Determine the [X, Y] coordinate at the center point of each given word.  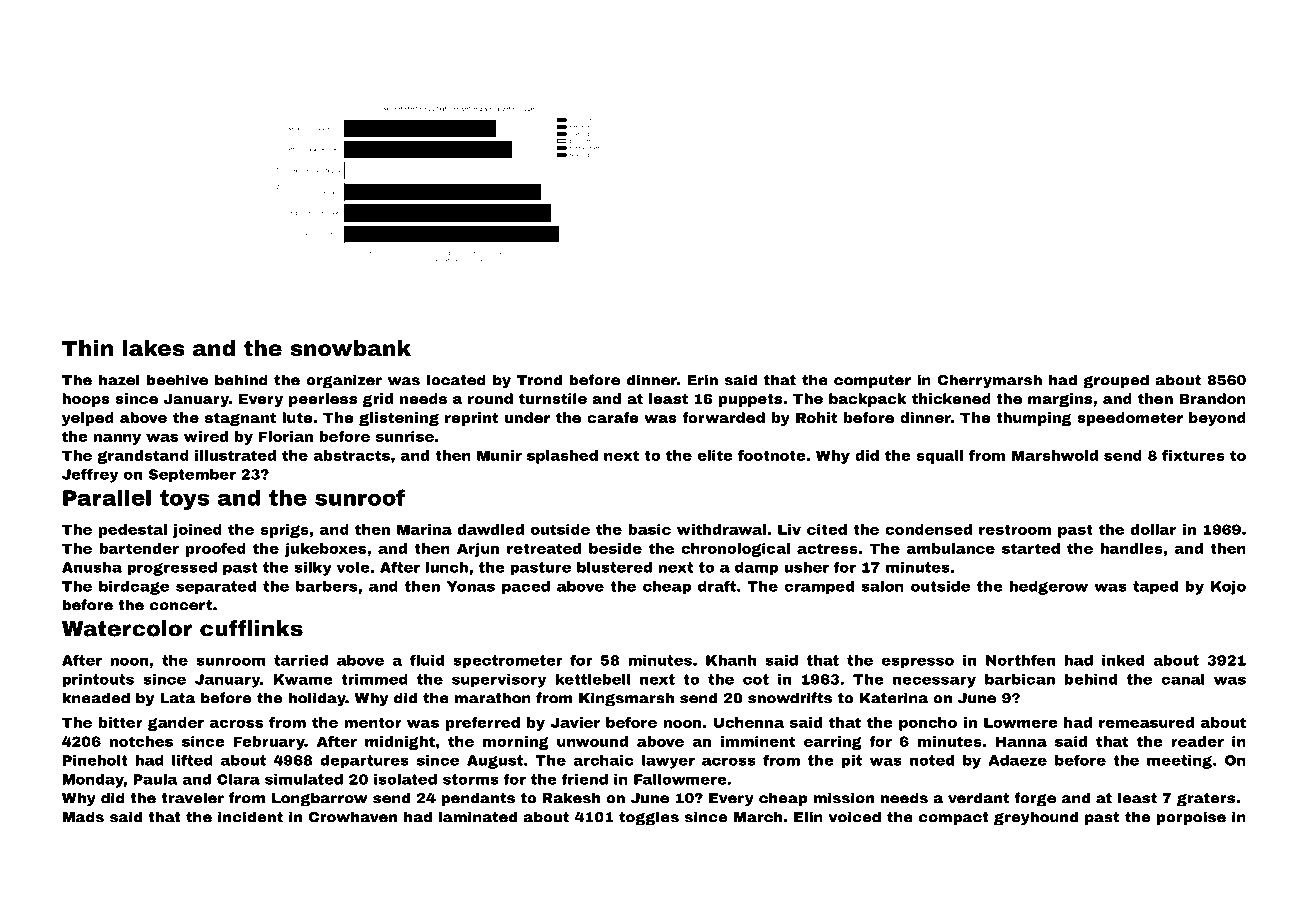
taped [1155, 587]
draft [717, 586]
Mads [83, 817]
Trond [539, 380]
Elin [808, 817]
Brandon [1212, 398]
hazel [119, 380]
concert [181, 605]
